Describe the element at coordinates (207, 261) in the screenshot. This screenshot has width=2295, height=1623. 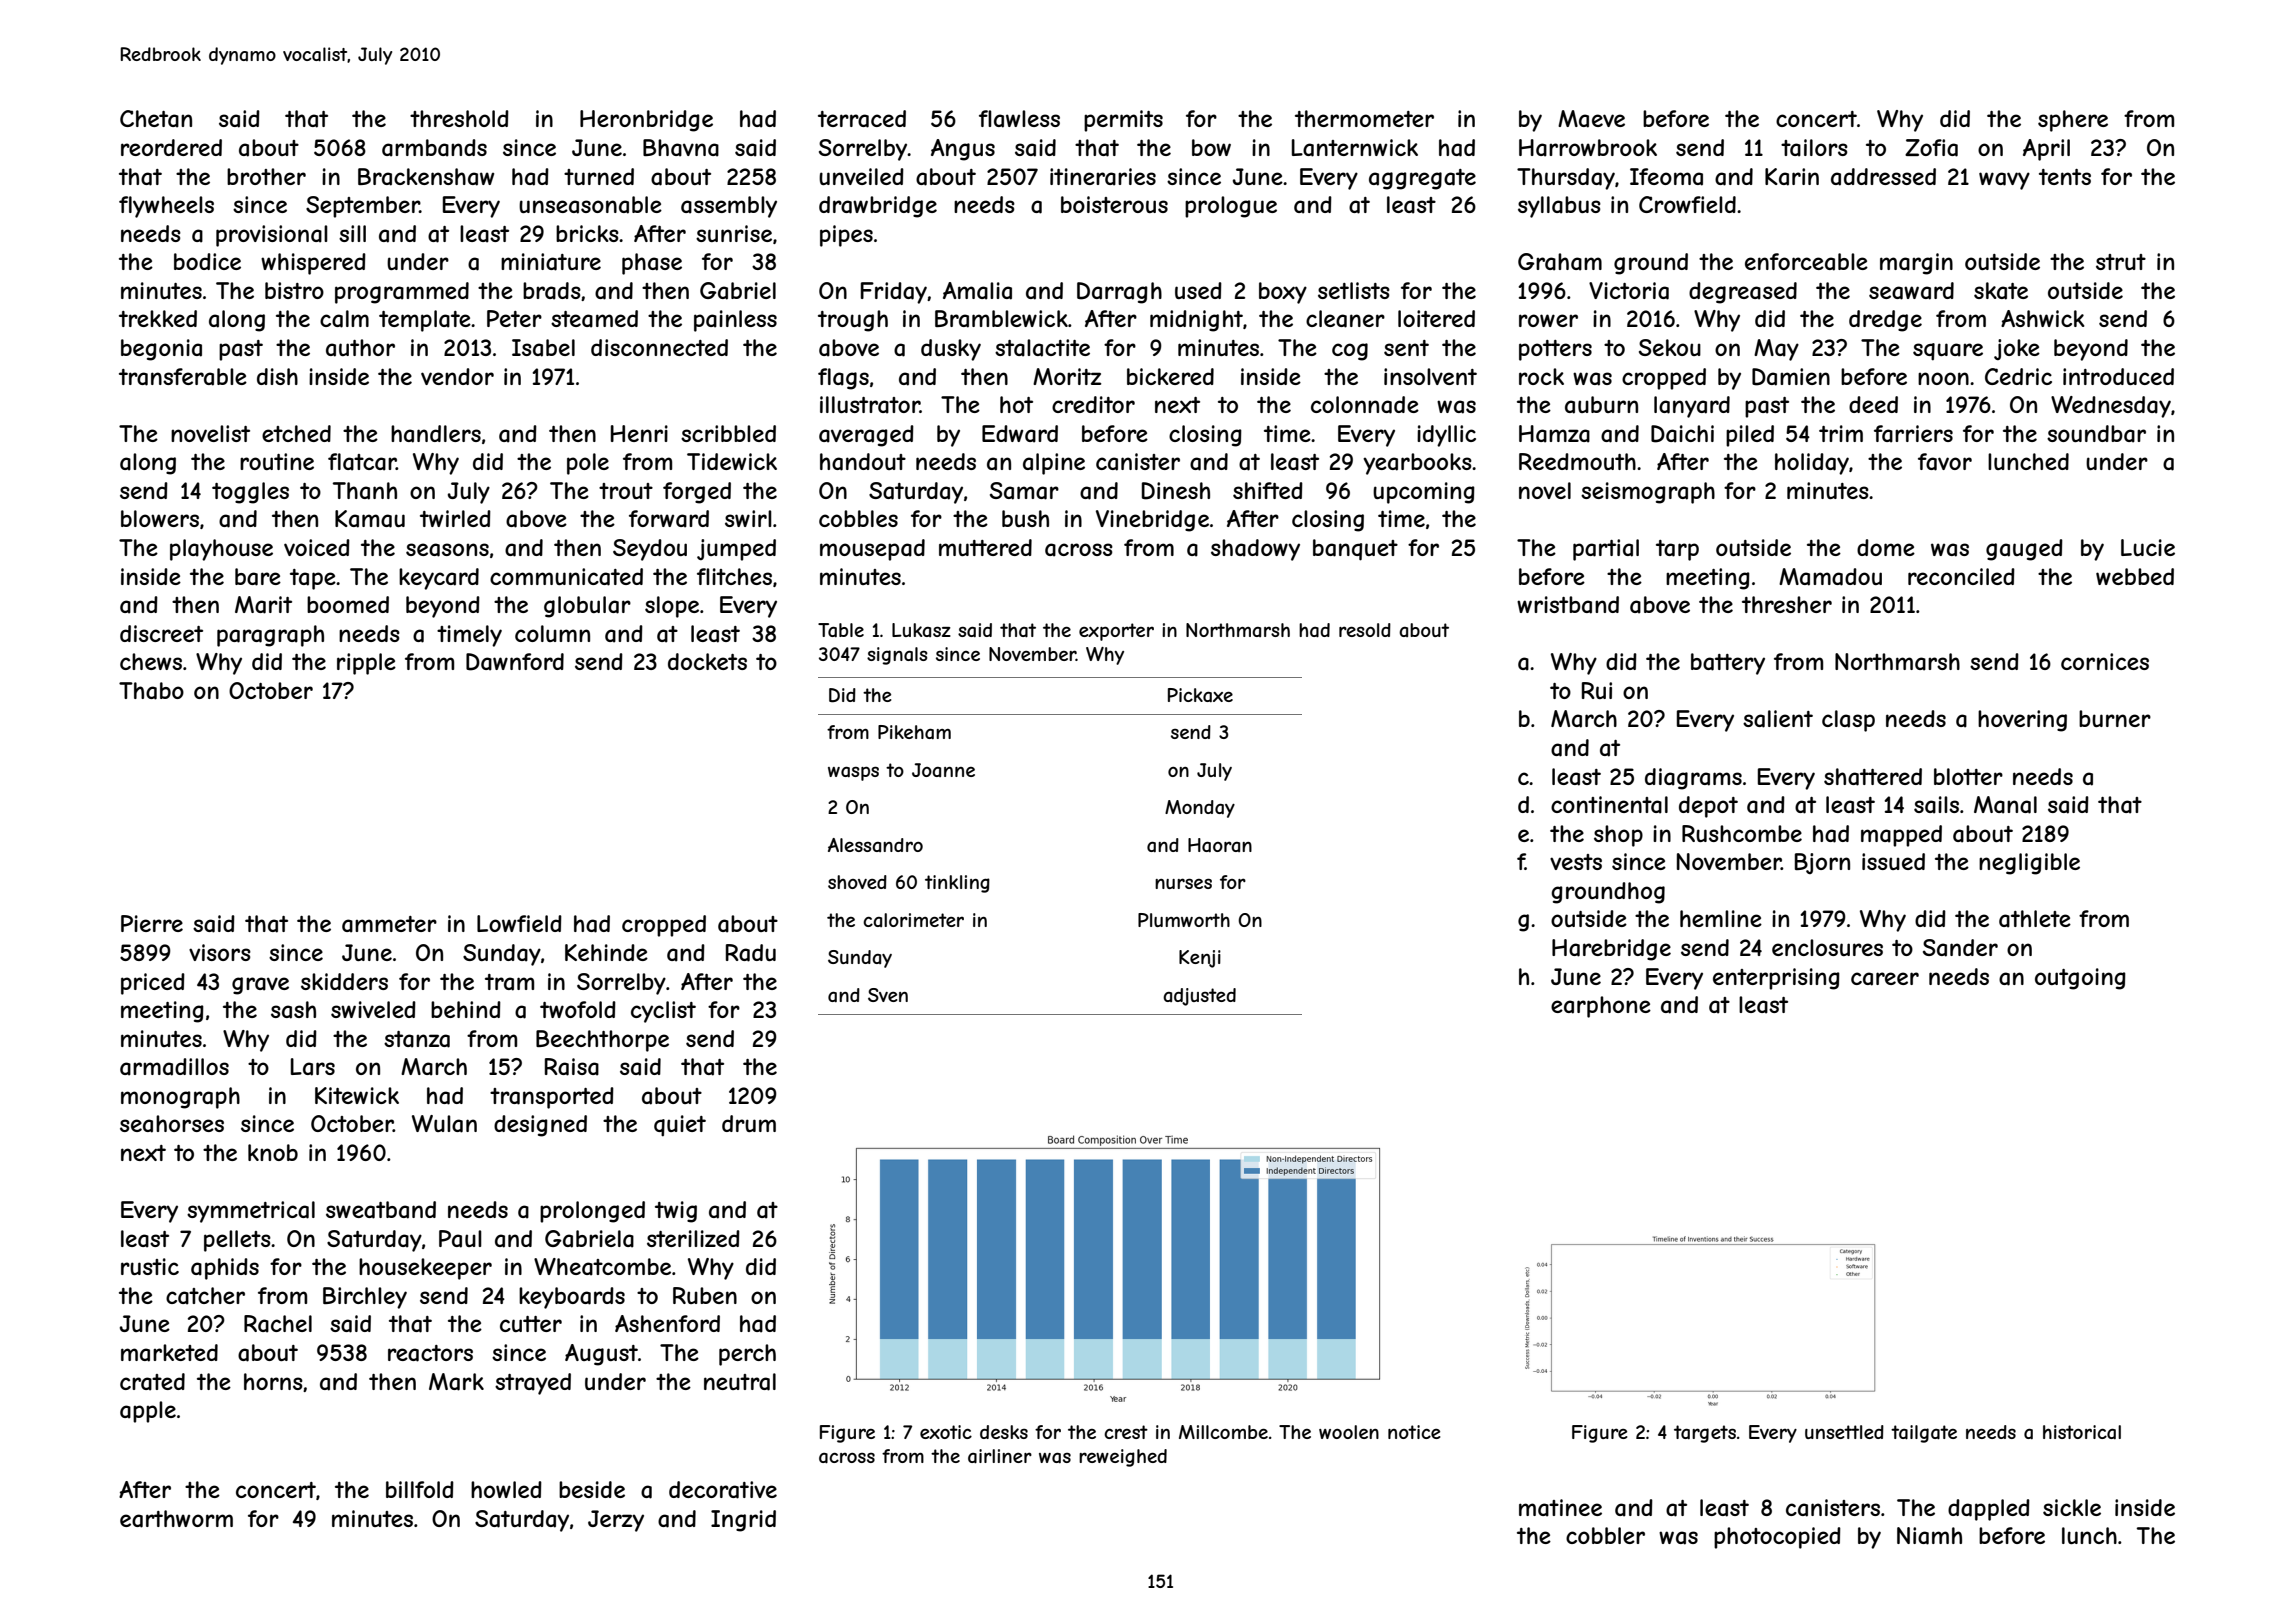
I see `bodice` at that location.
